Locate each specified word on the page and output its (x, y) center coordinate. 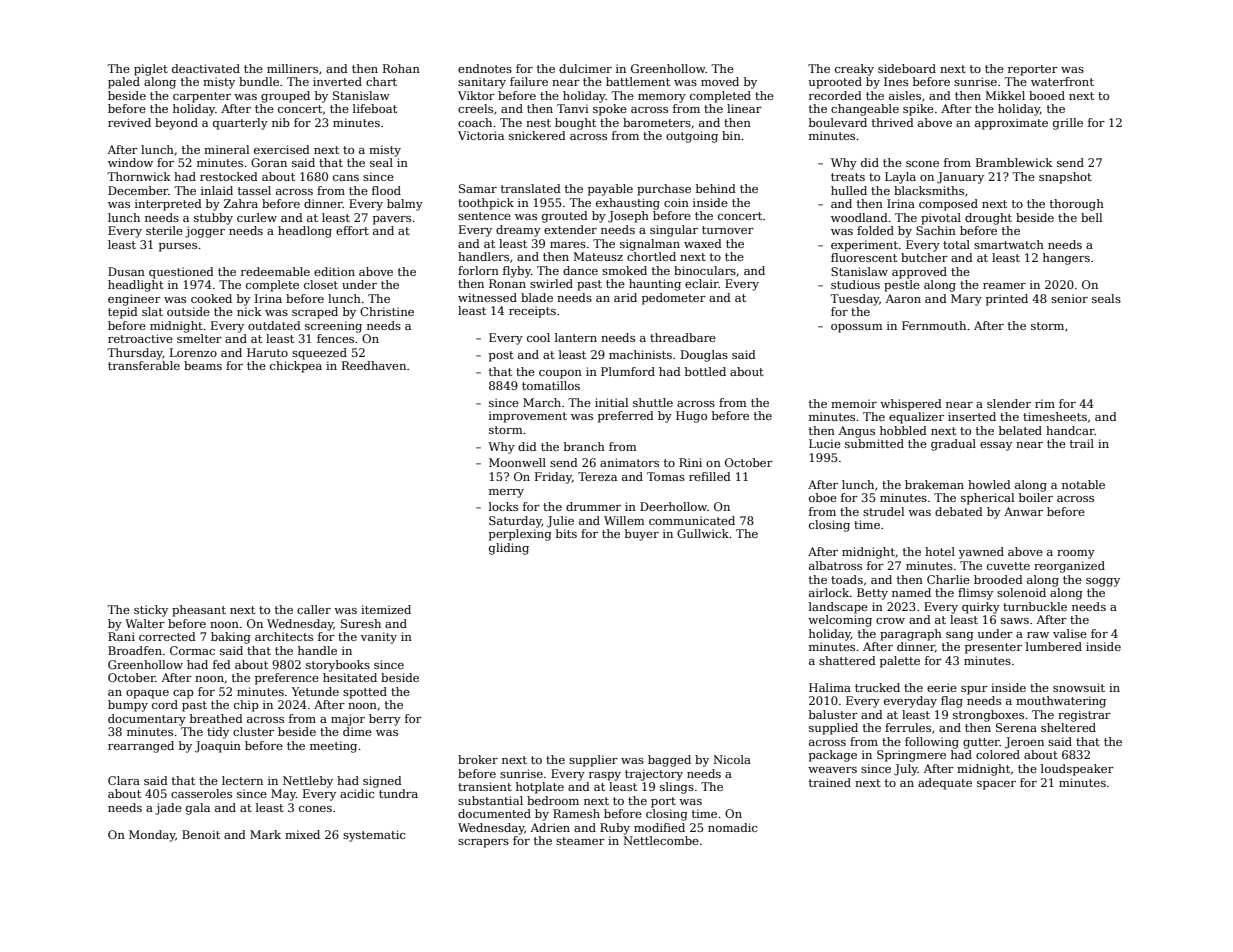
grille (1068, 124)
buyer (642, 535)
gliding (509, 549)
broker (478, 759)
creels (475, 108)
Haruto (267, 352)
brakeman (934, 484)
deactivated (206, 68)
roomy (1076, 554)
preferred (626, 417)
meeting (333, 747)
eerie (942, 687)
